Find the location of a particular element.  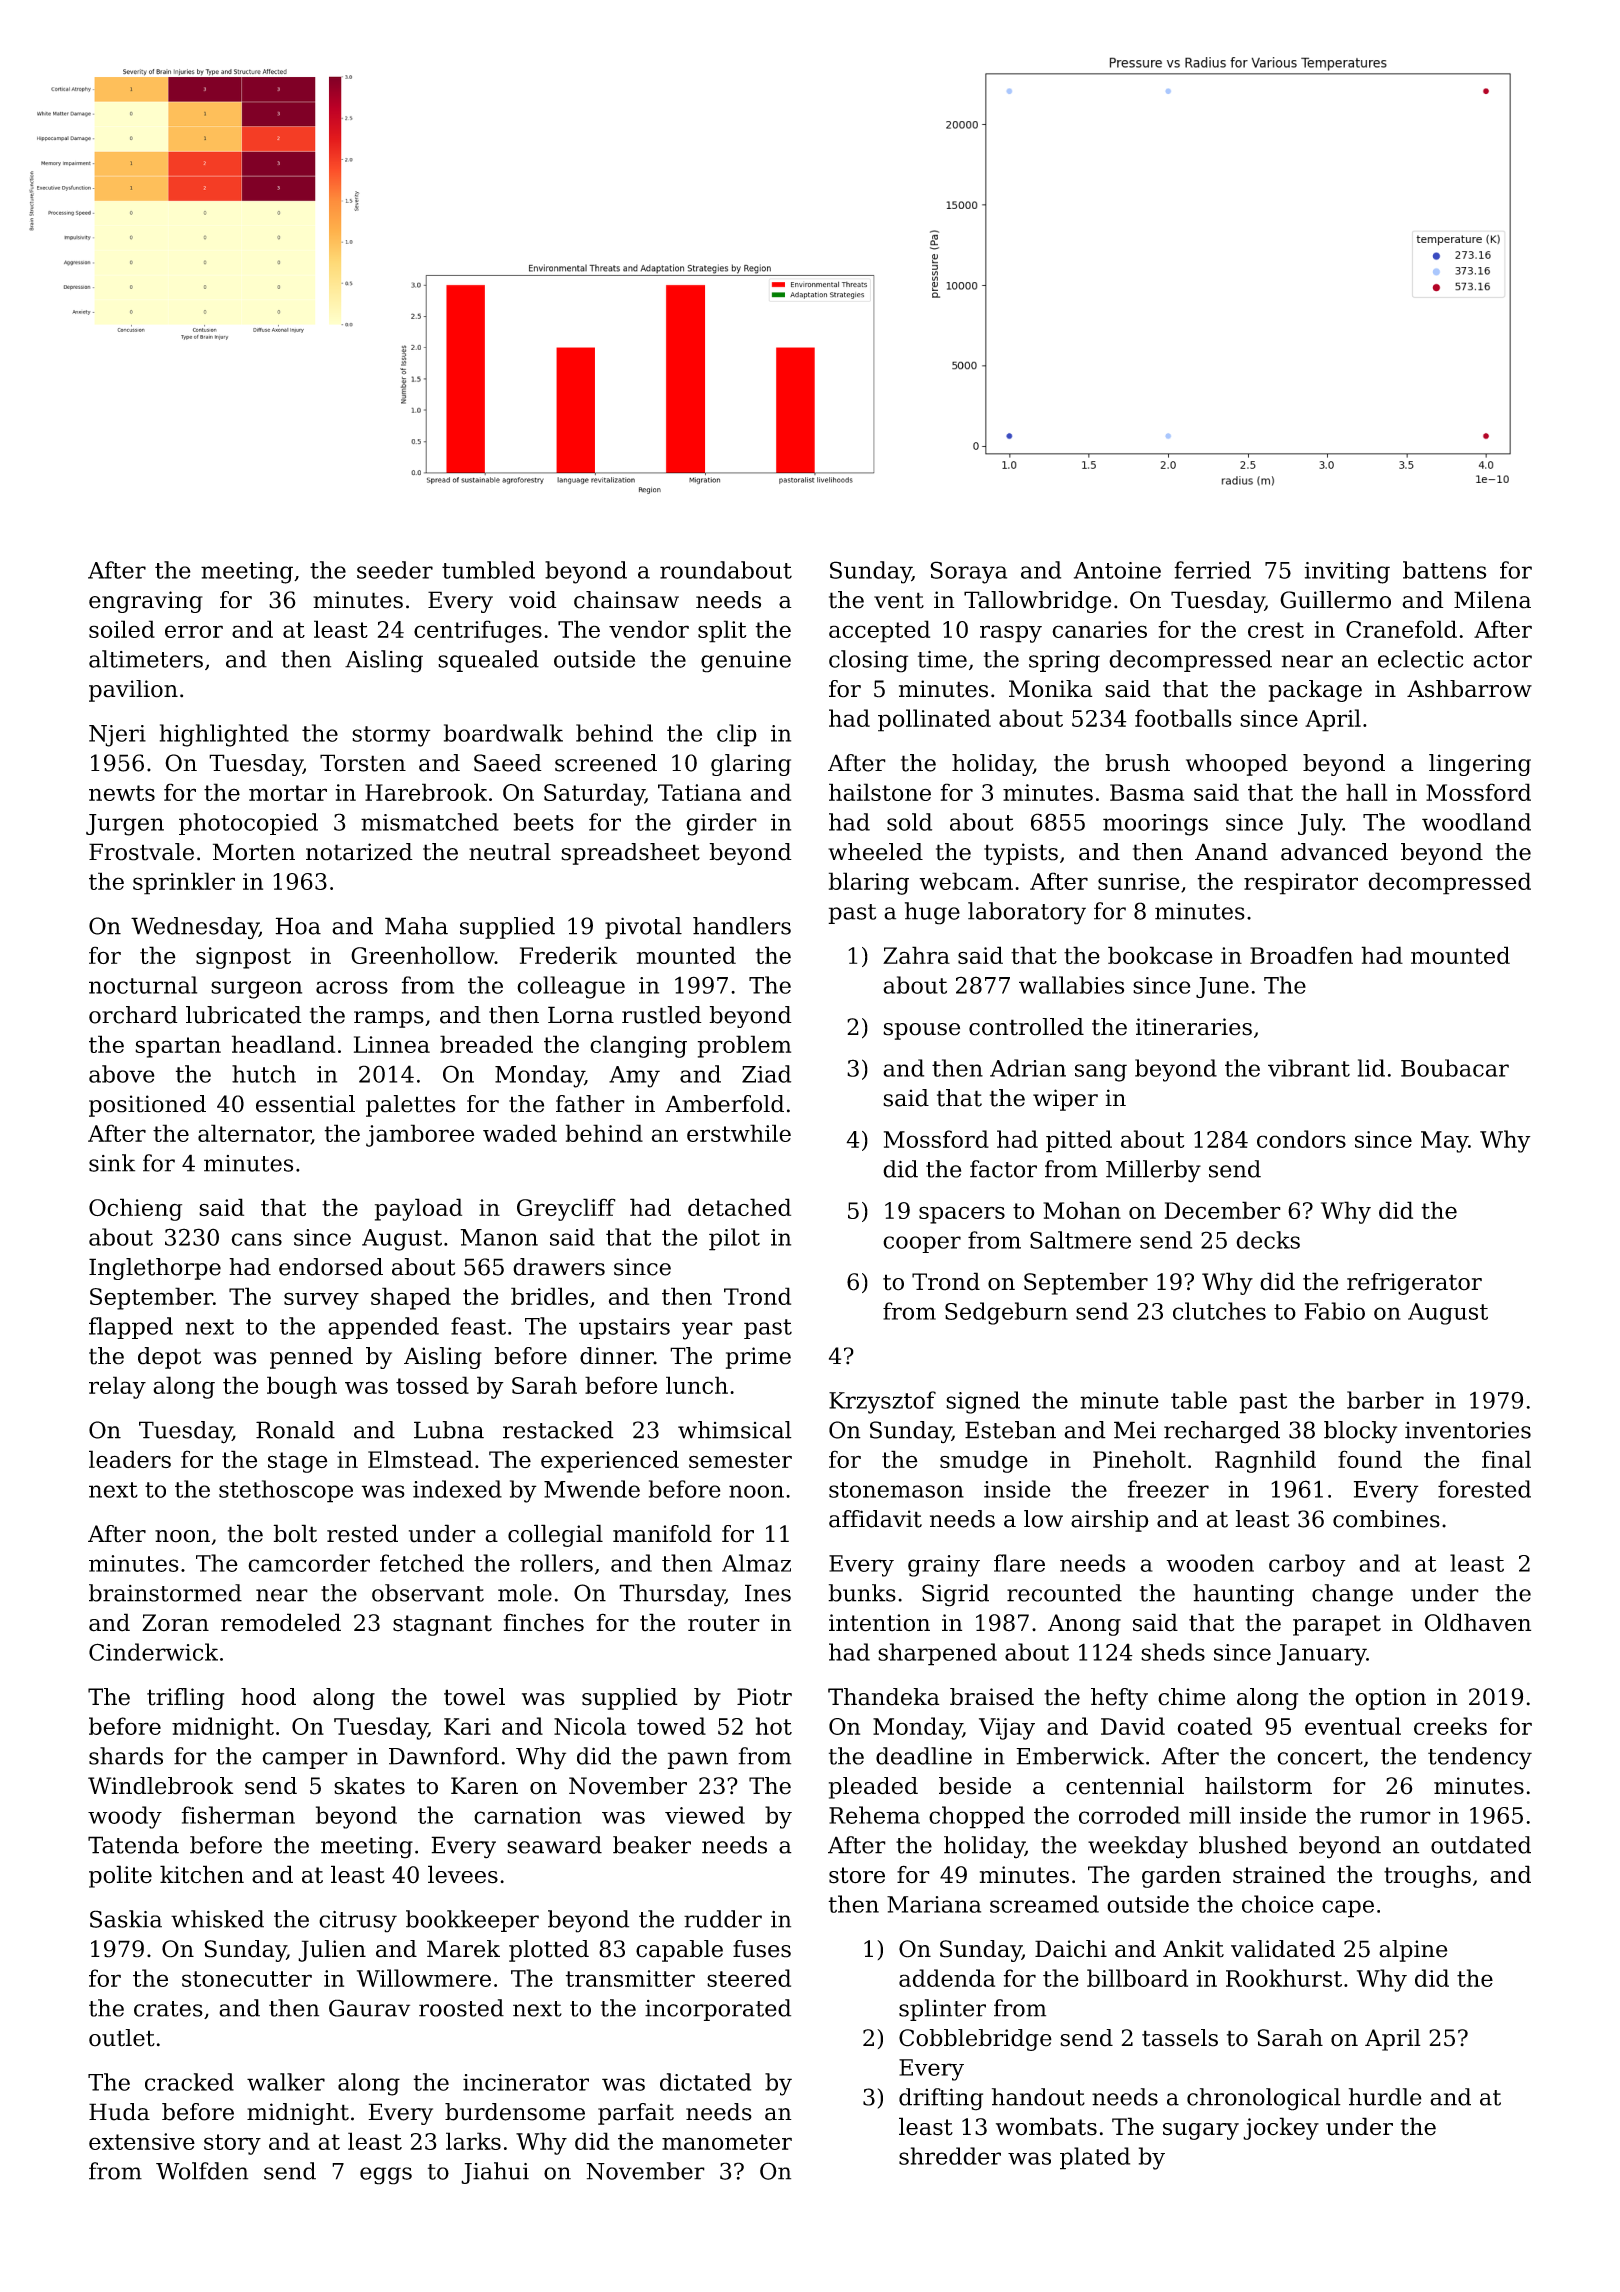

ferried is located at coordinates (1212, 570).
